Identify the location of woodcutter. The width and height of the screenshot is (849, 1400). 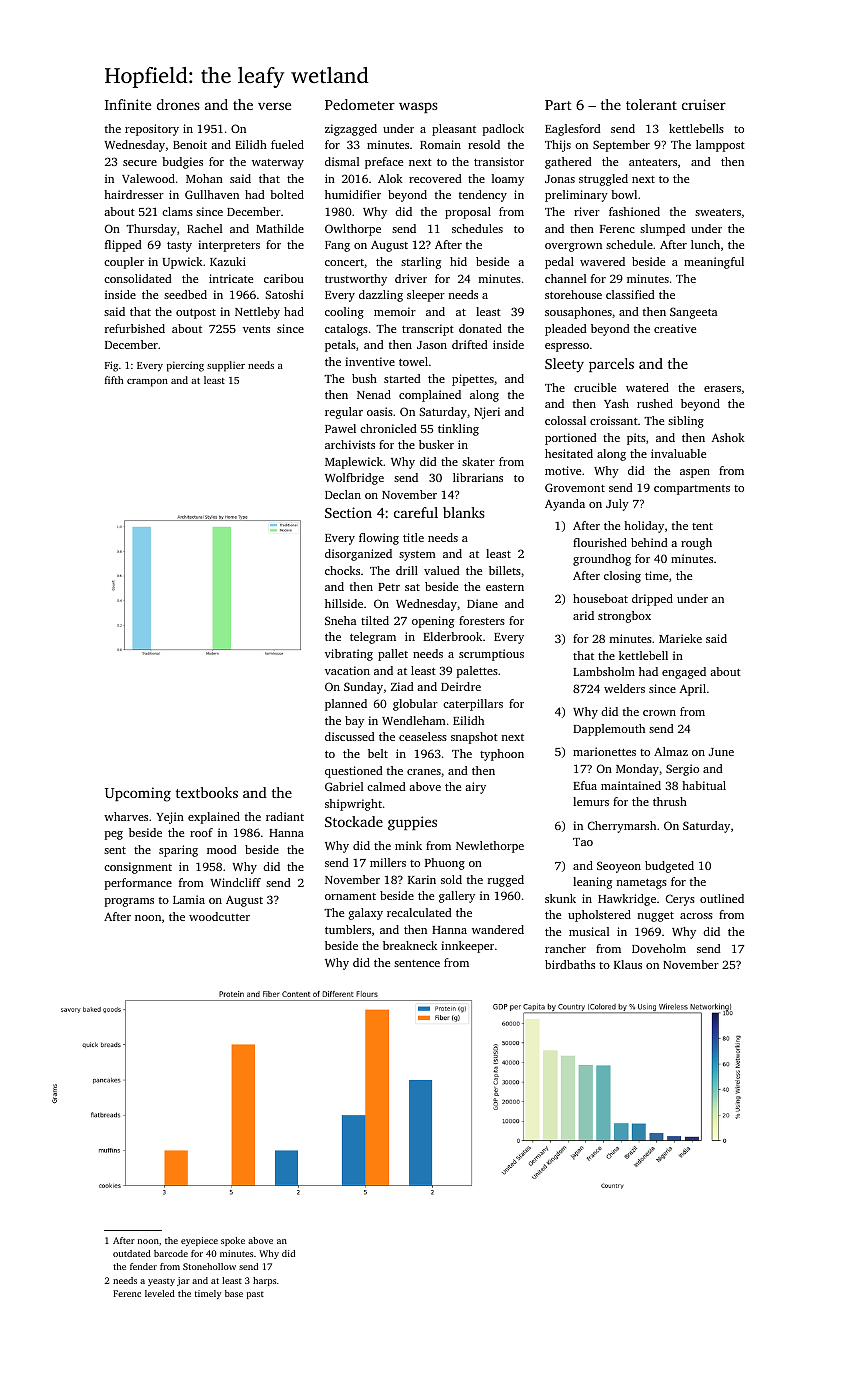
(219, 916).
